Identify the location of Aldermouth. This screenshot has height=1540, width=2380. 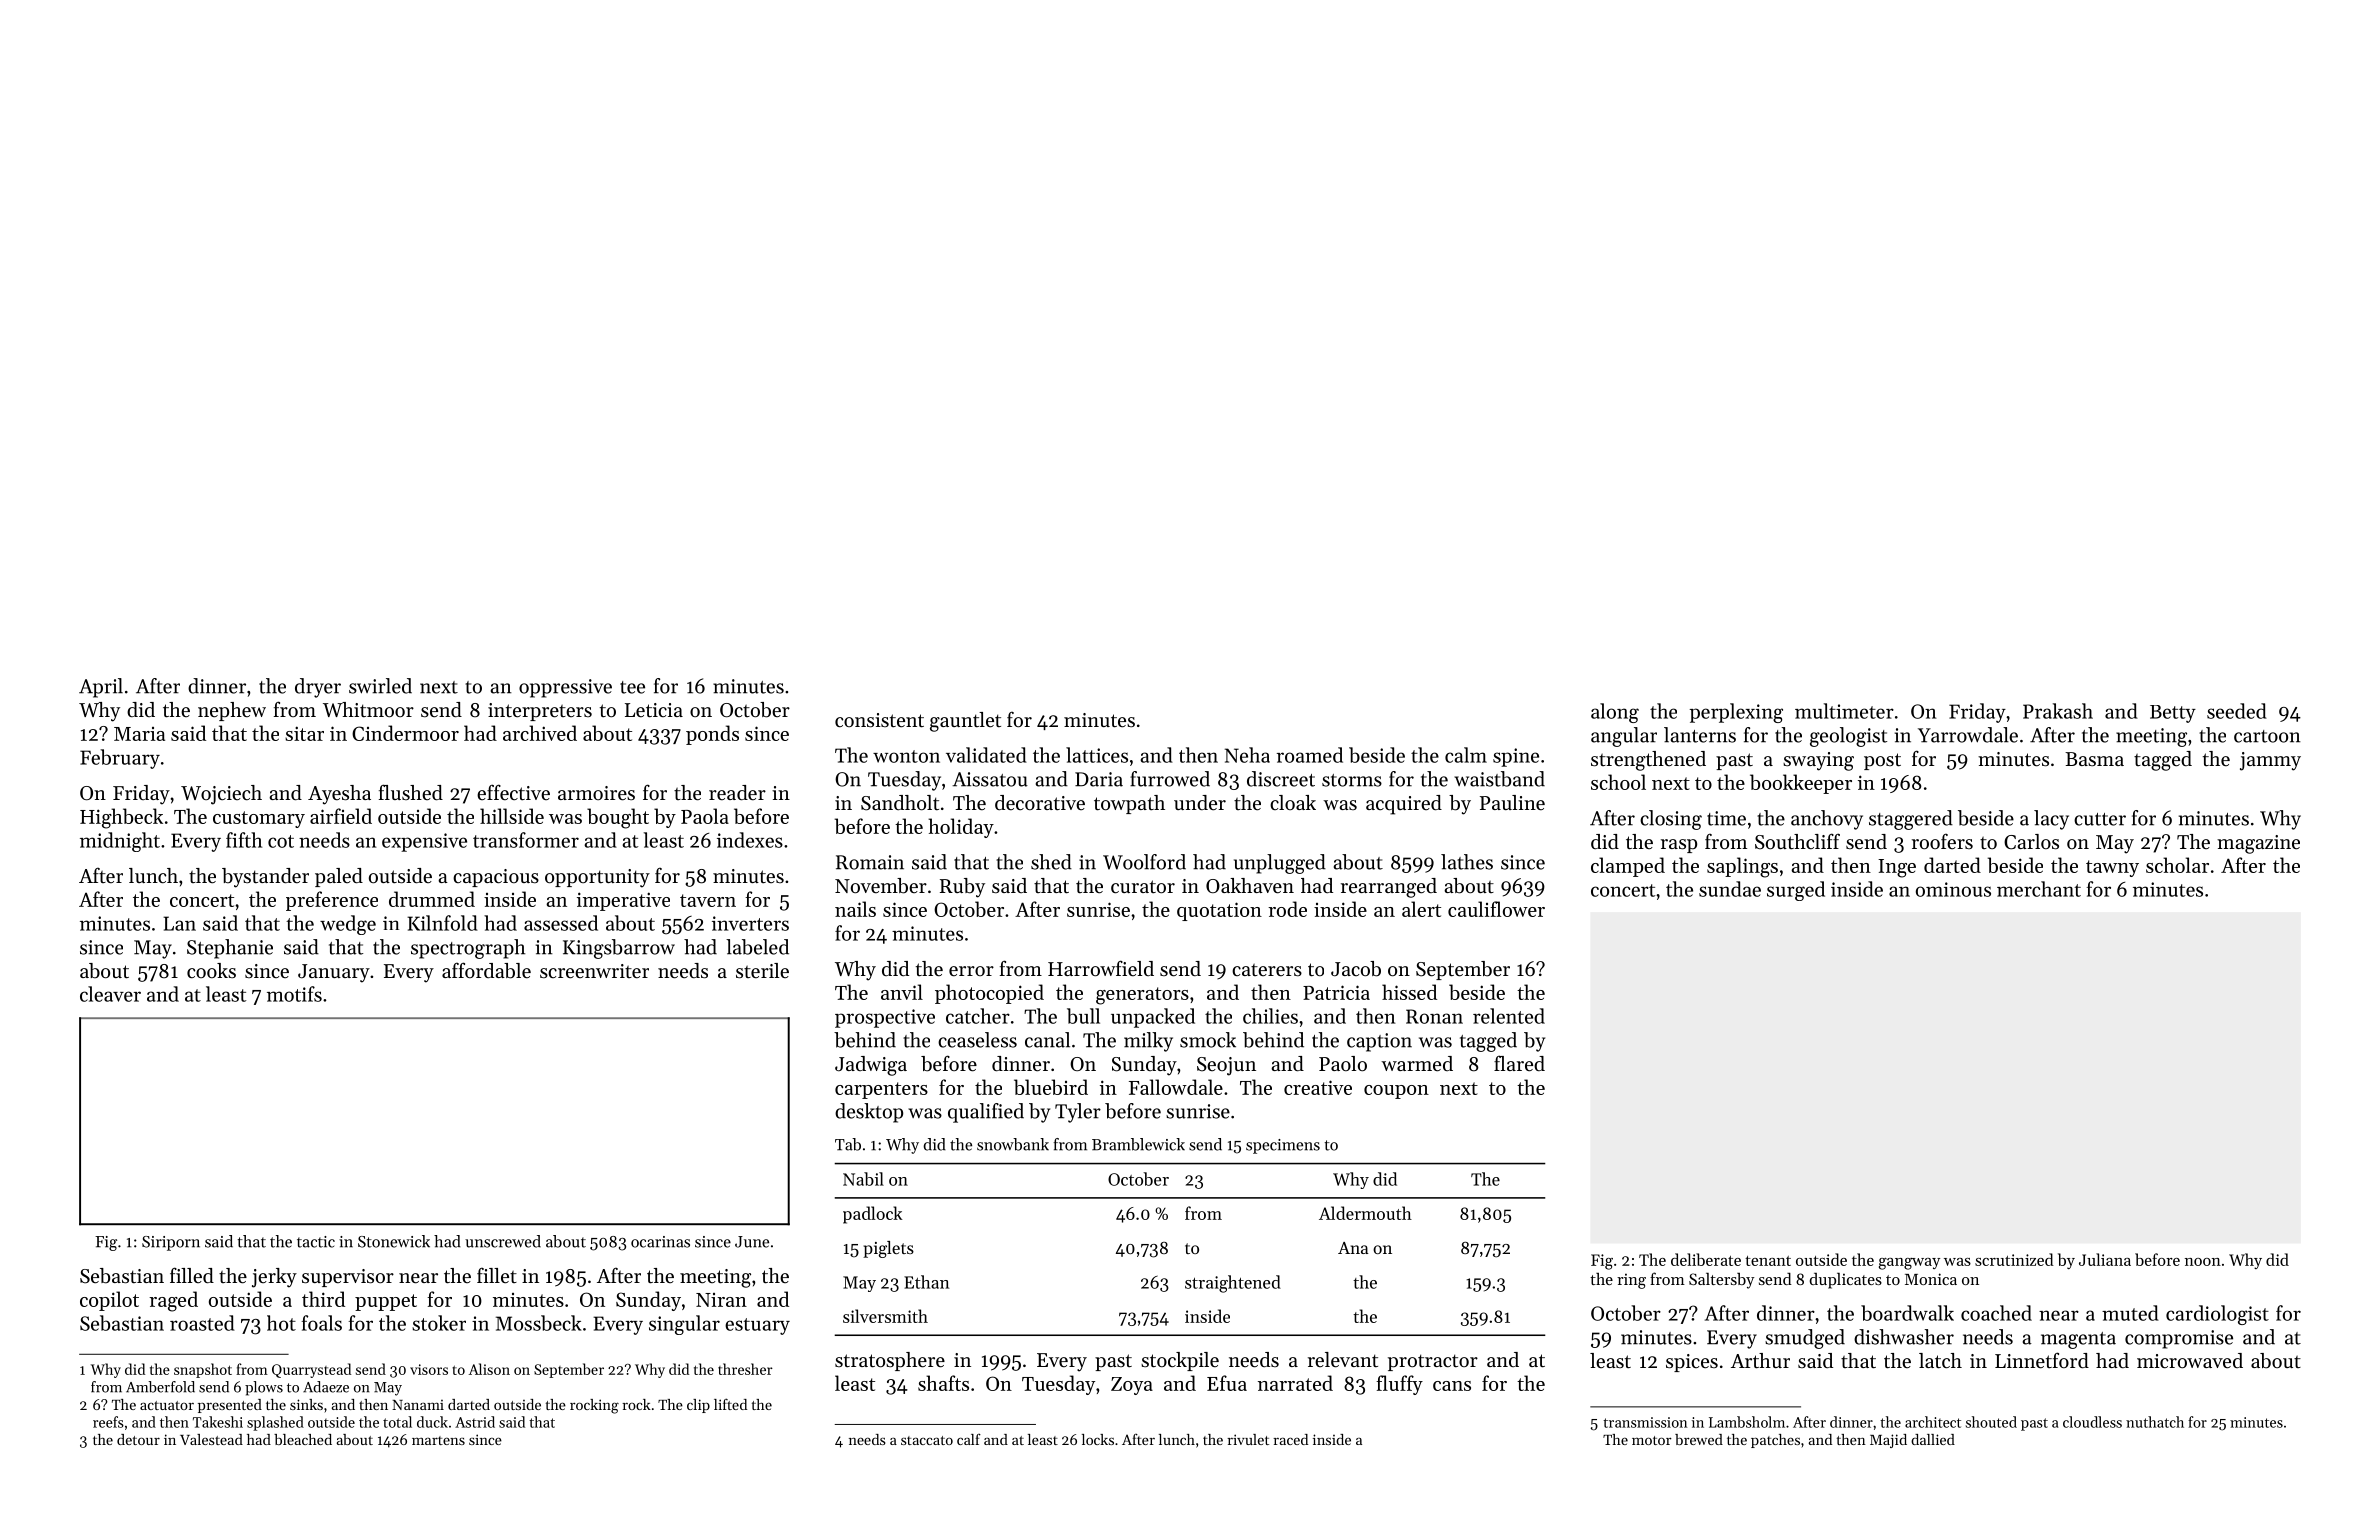
(1365, 1213).
